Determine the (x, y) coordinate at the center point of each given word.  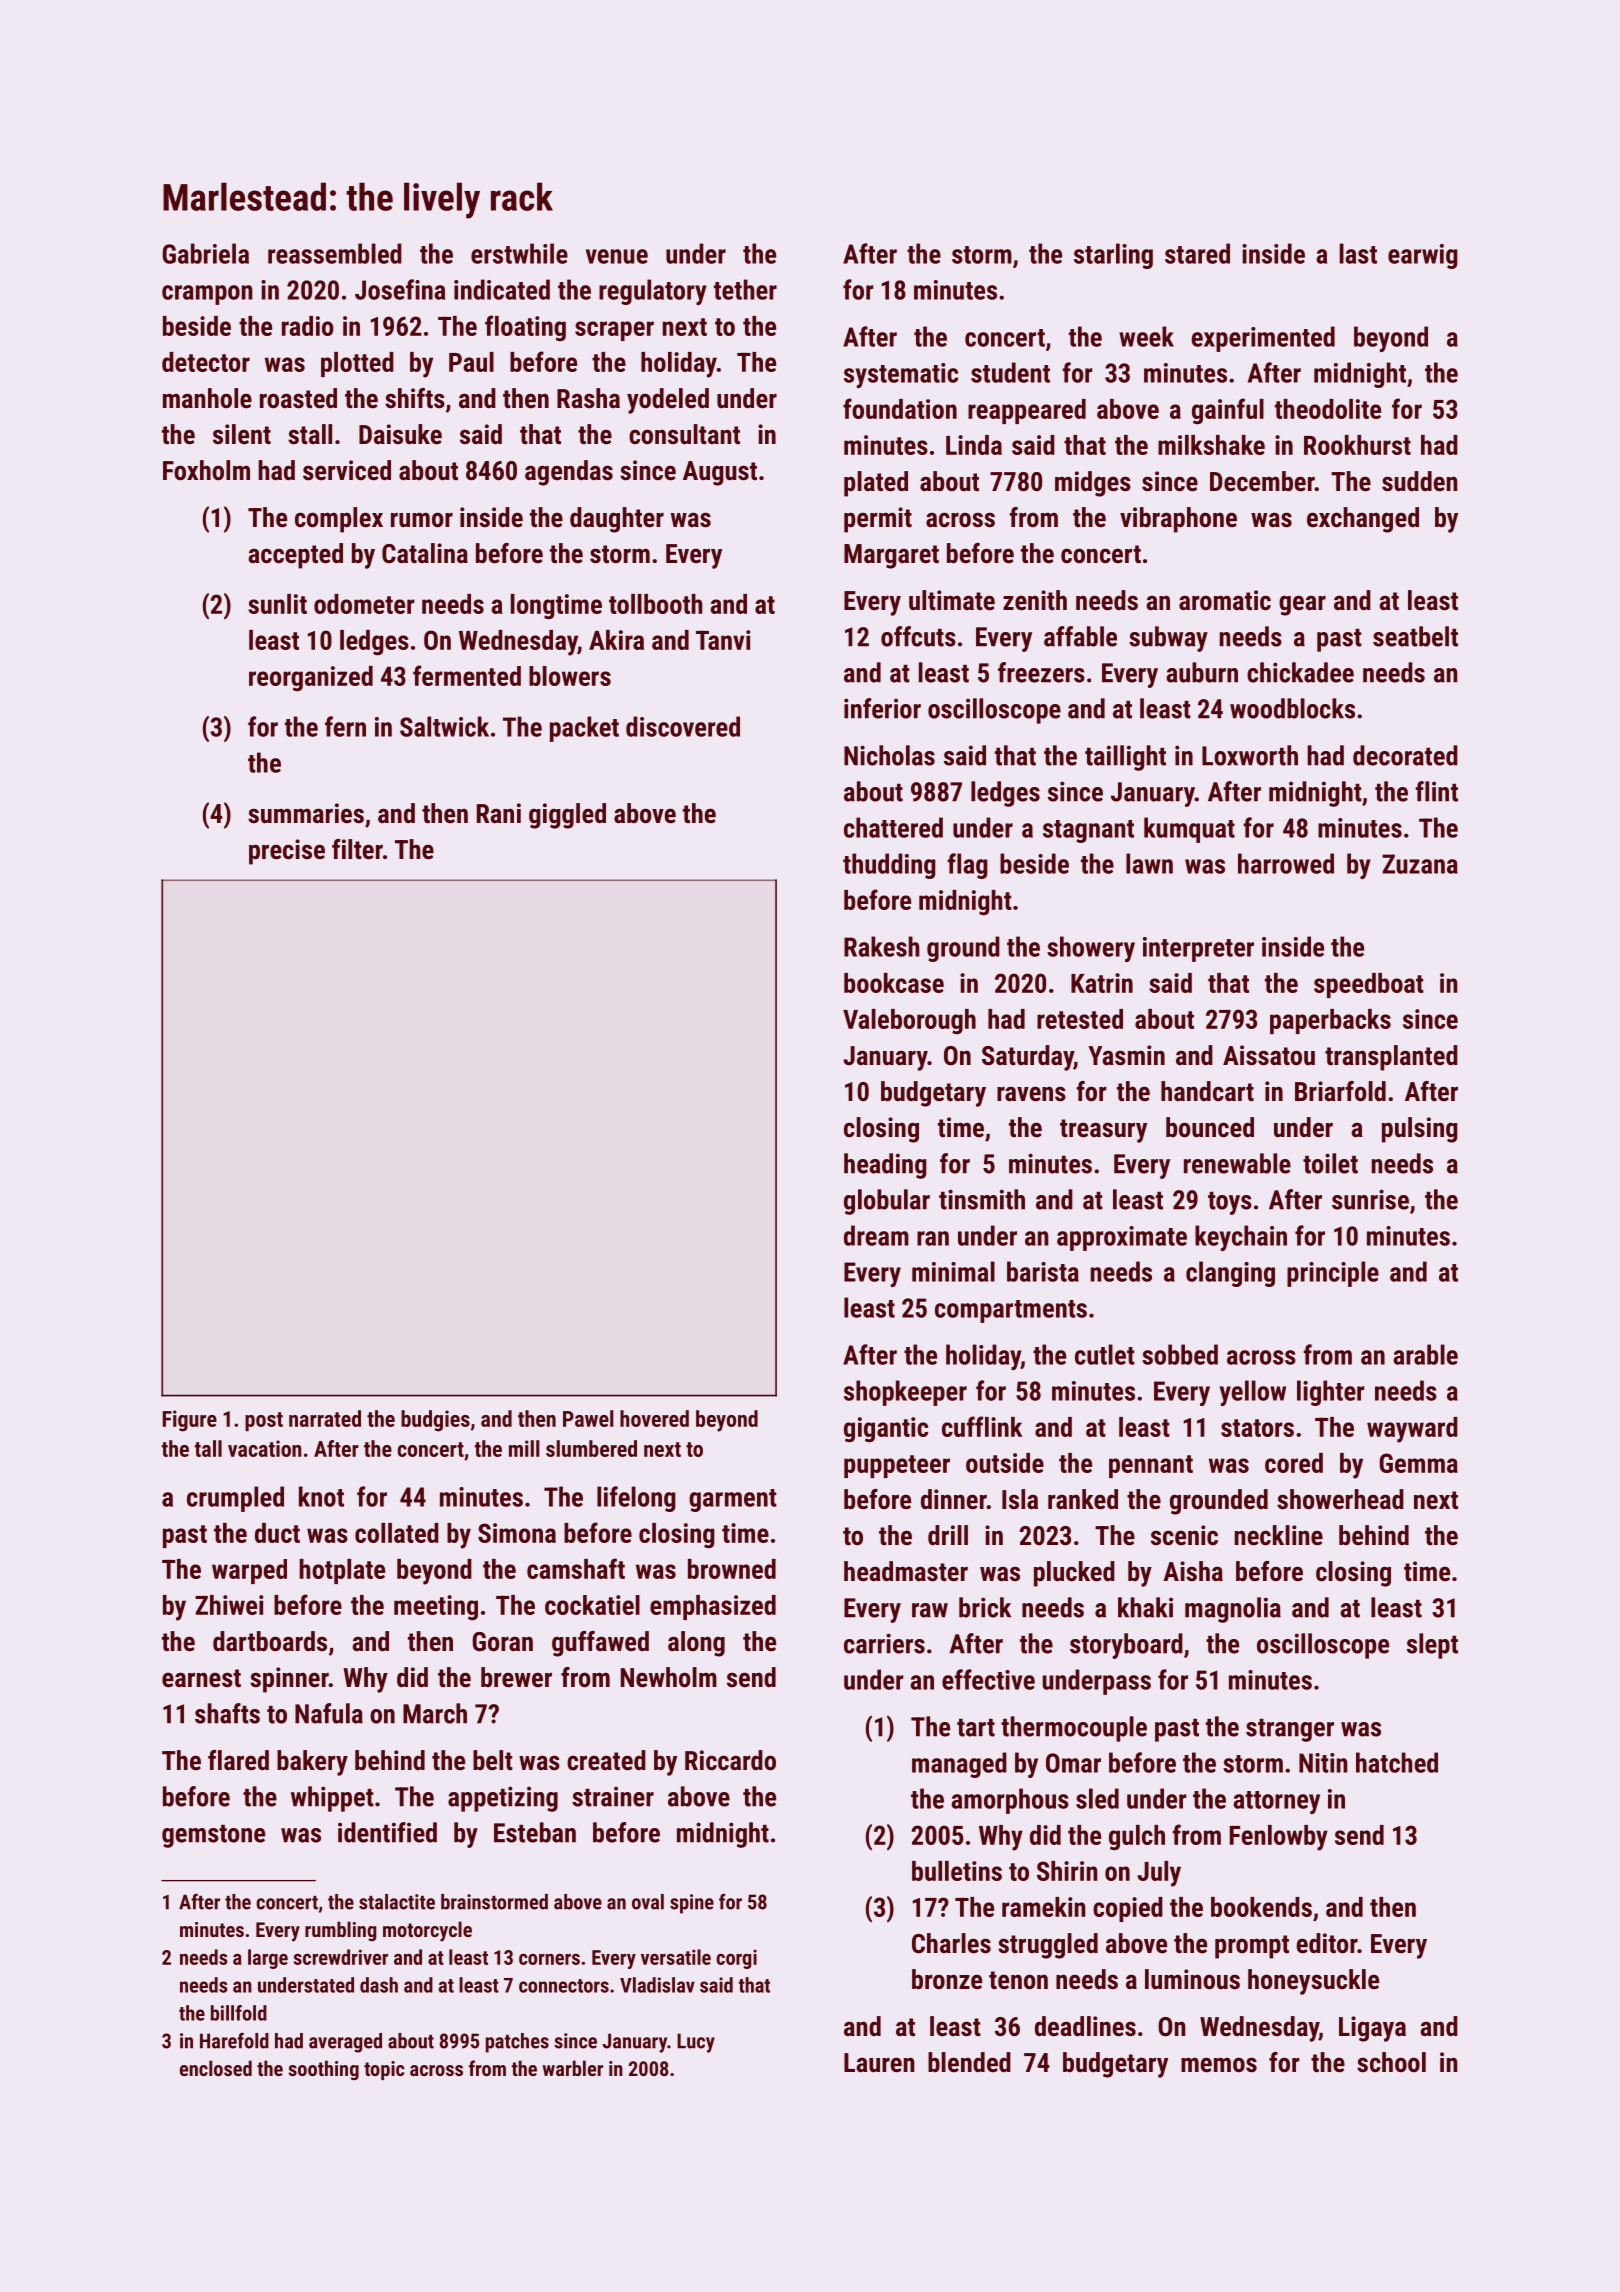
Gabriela (205, 253)
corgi (736, 1959)
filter (357, 849)
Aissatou (1269, 1055)
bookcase (894, 983)
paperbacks (1330, 1021)
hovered (654, 1418)
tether (745, 289)
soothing (323, 2070)
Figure (190, 1421)
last (1358, 253)
